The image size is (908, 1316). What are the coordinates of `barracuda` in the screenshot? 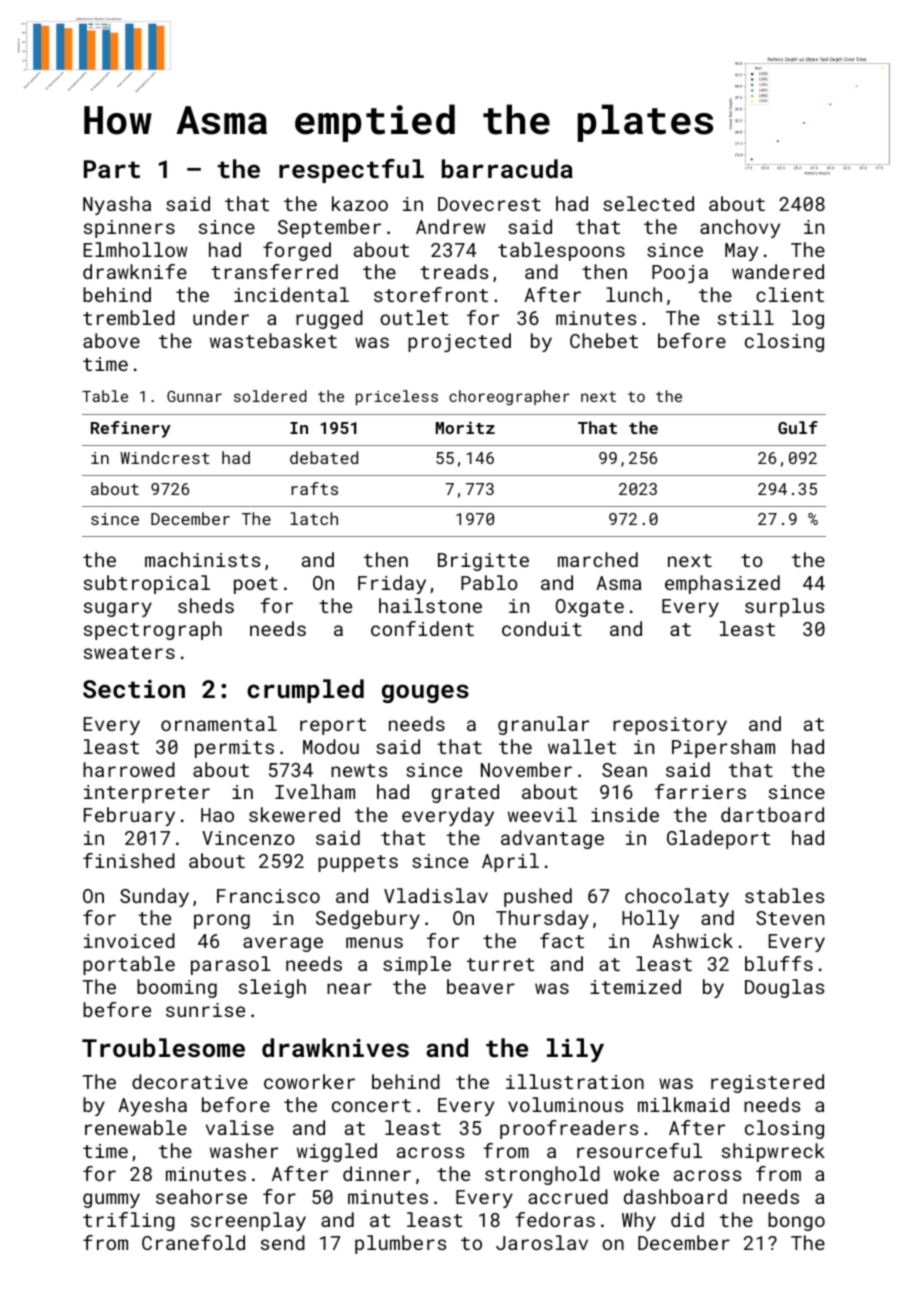 It's located at (507, 168).
